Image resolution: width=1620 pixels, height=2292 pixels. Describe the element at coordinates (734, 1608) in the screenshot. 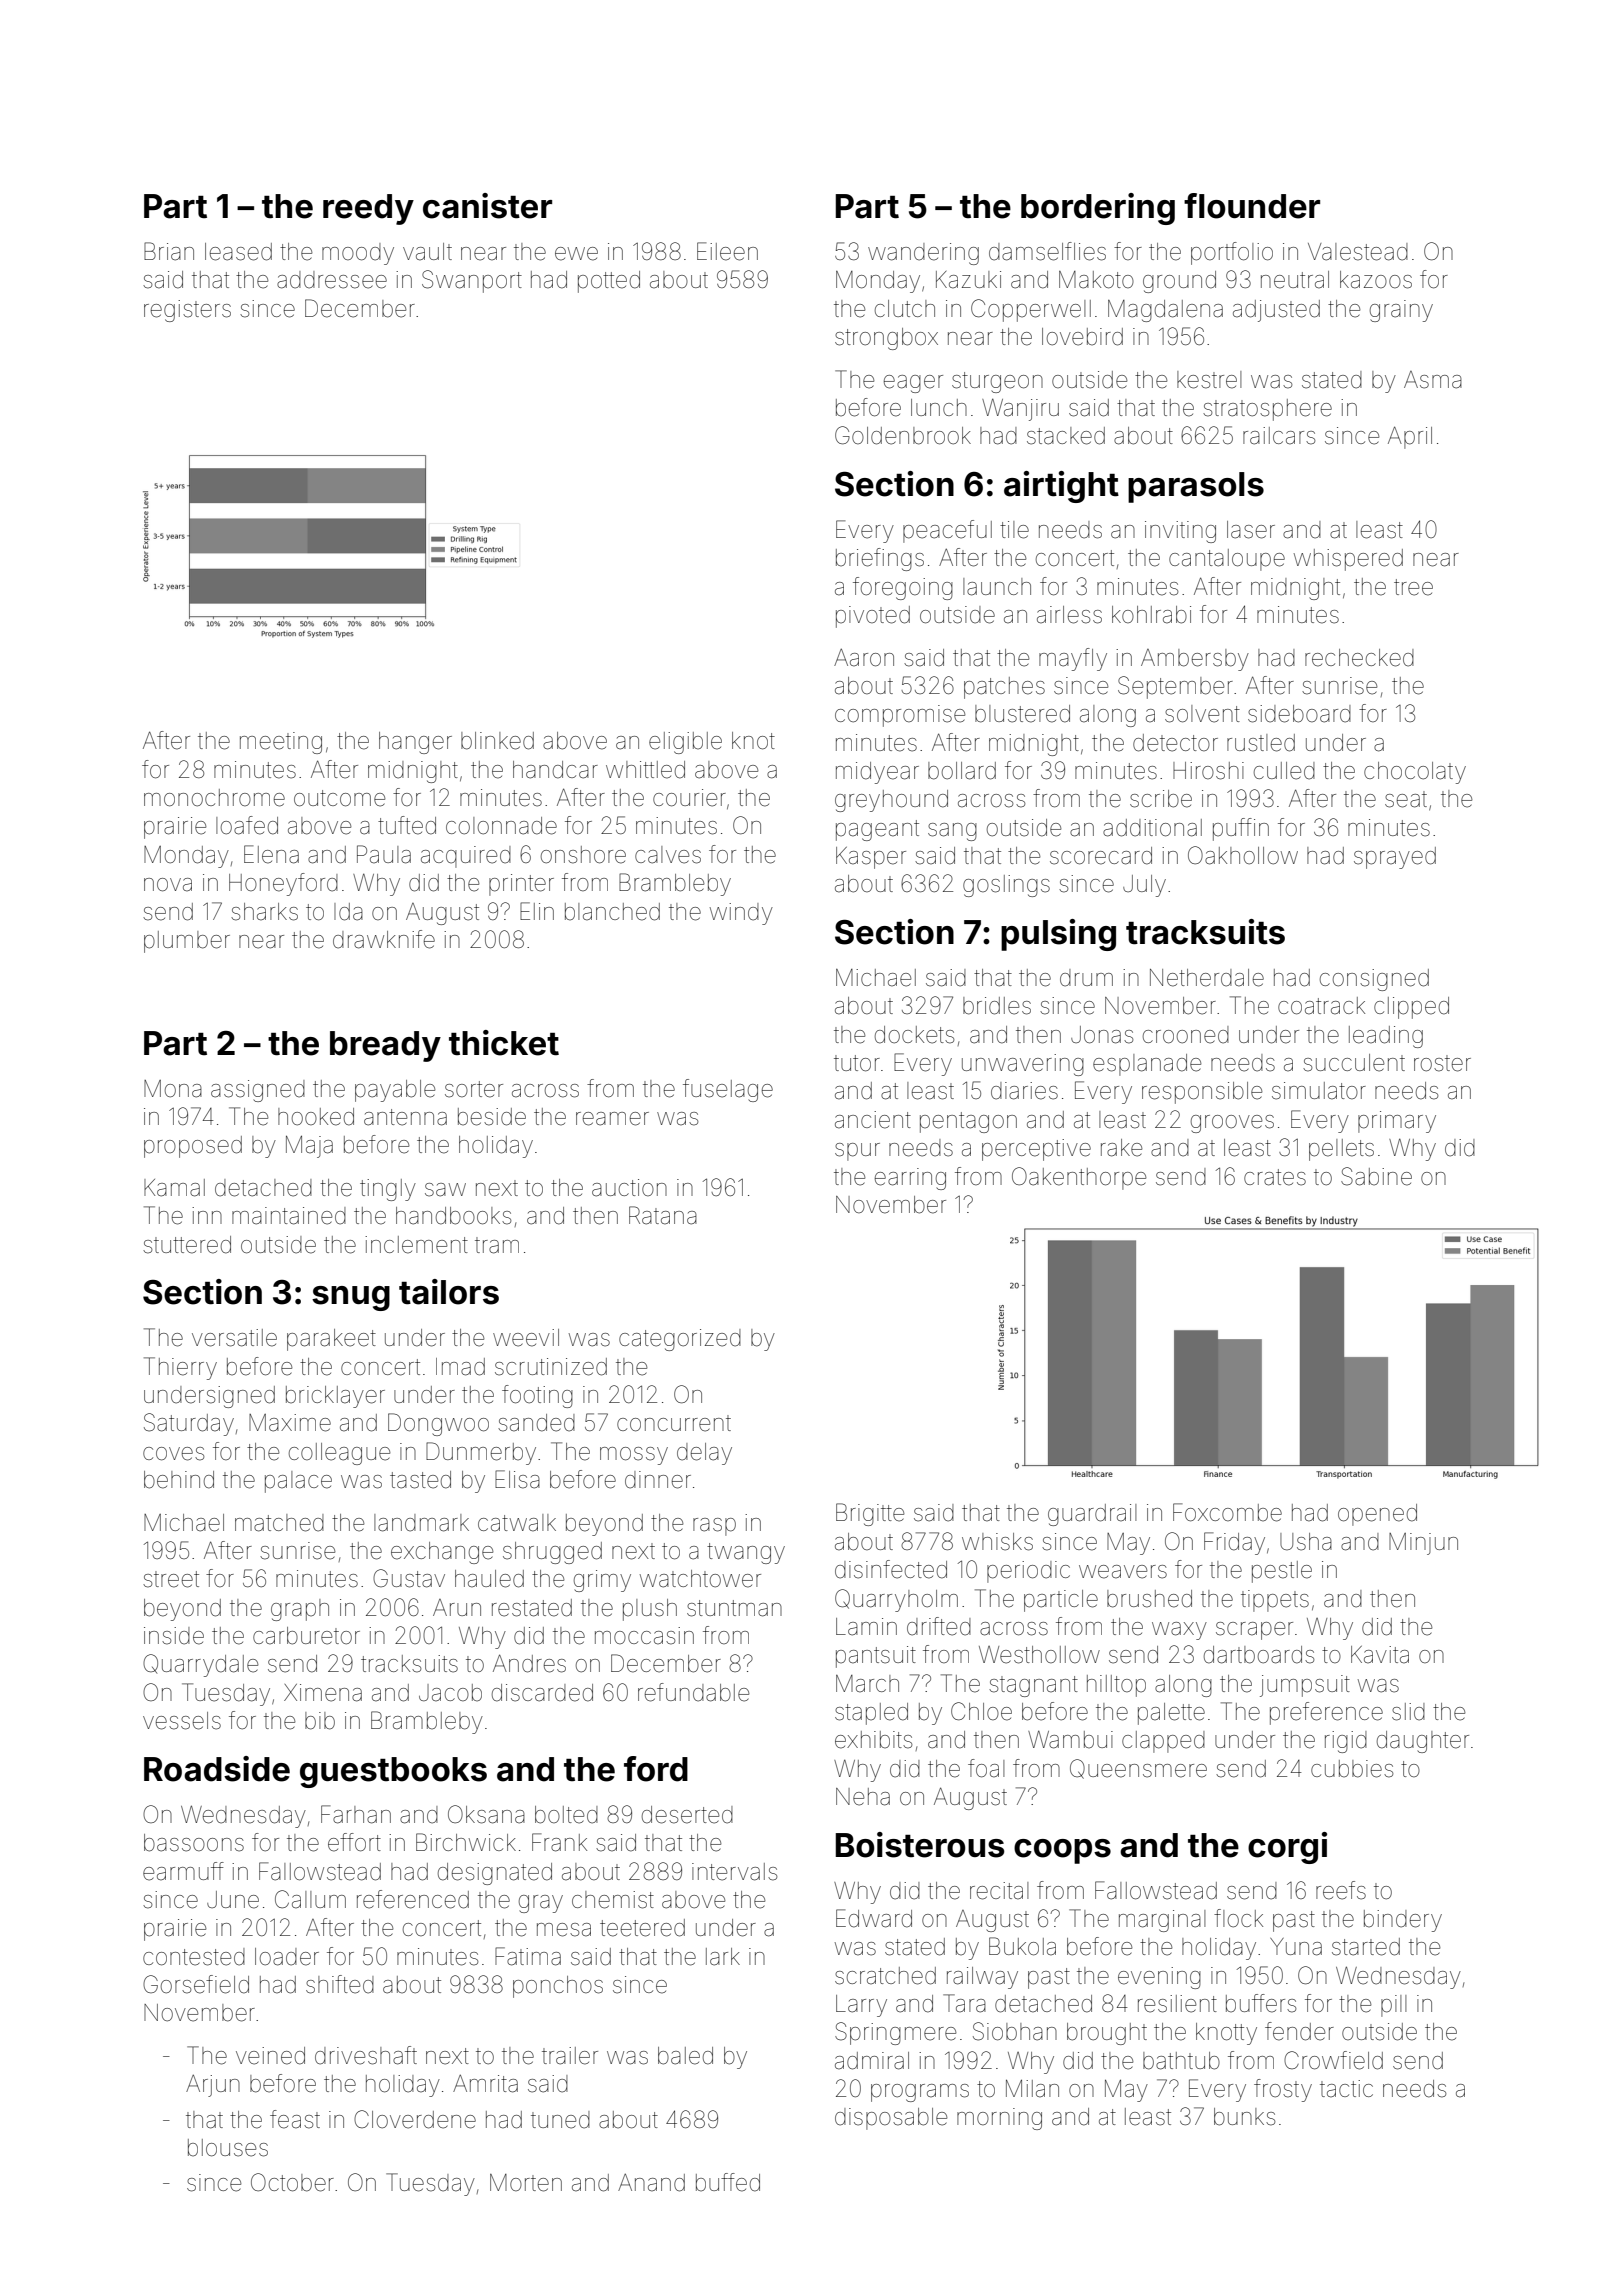

I see `stuntman` at that location.
